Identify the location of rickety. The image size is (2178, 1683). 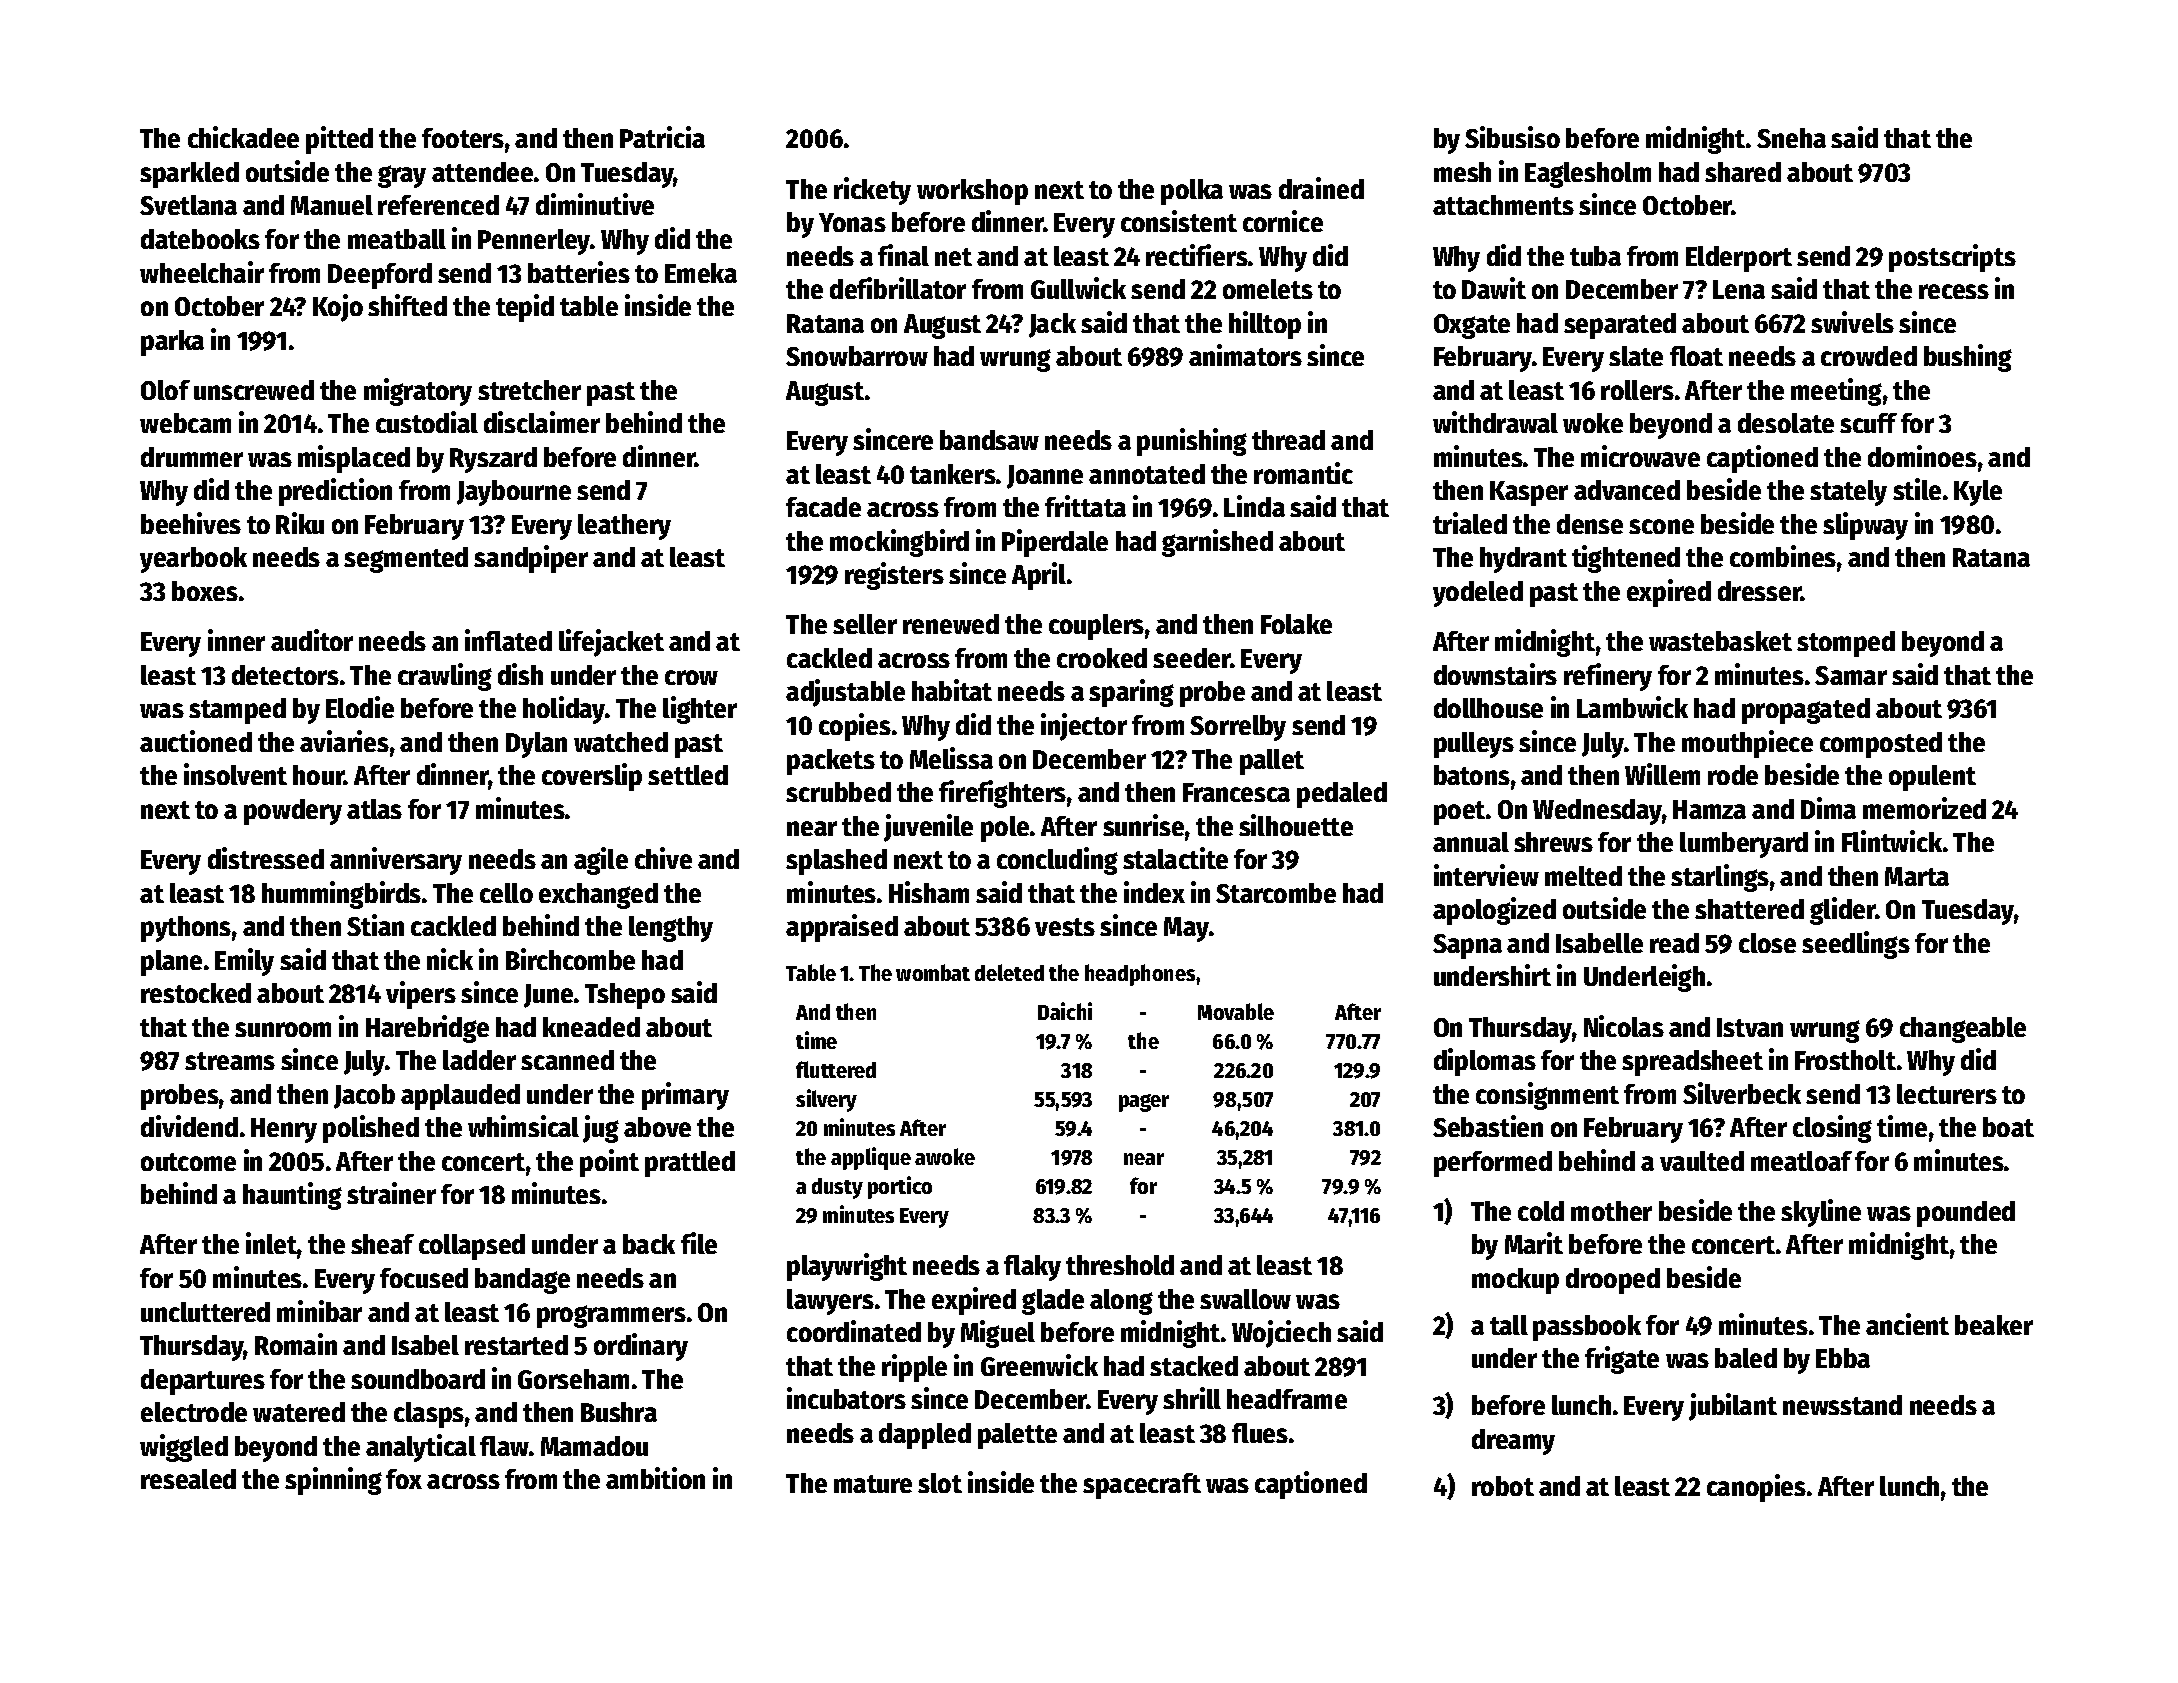
(872, 191).
